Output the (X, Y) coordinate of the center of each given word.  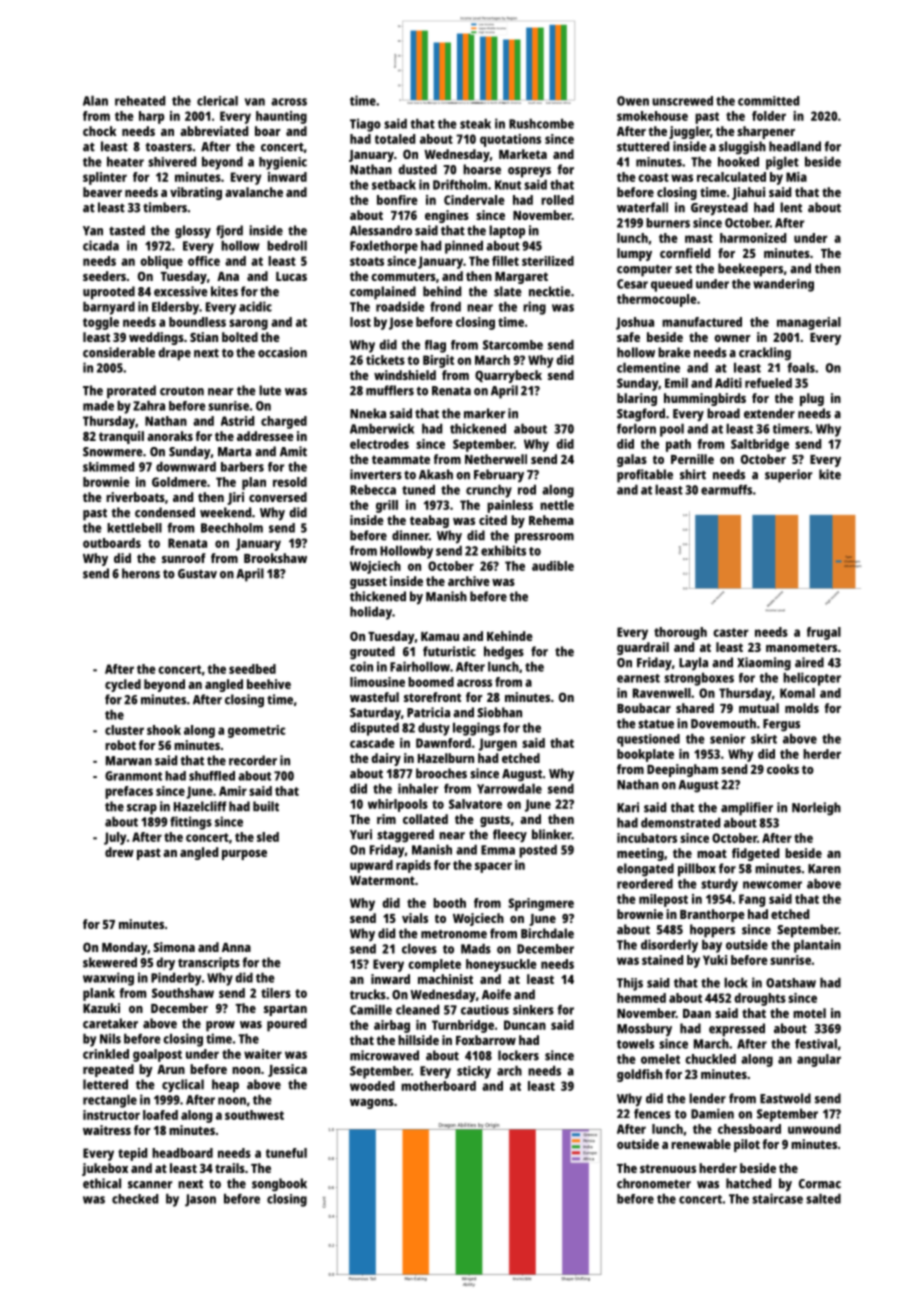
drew (119, 852)
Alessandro (381, 230)
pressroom (544, 538)
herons (141, 573)
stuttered (643, 146)
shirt (693, 474)
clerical (217, 101)
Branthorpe (712, 915)
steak (475, 124)
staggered (405, 836)
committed (768, 101)
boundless (197, 322)
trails (230, 1168)
